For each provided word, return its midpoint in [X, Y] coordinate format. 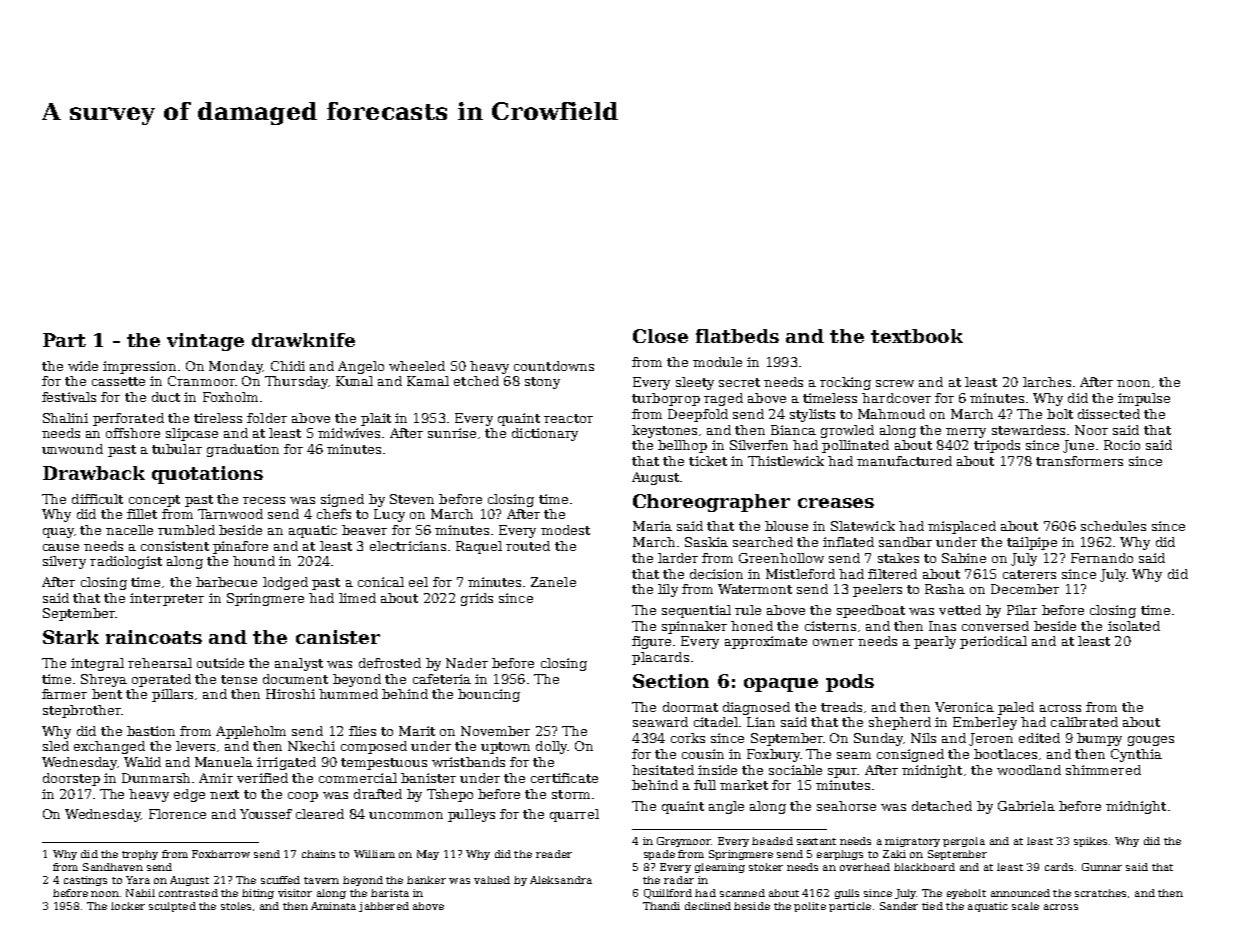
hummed [348, 694]
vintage [205, 342]
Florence [177, 814]
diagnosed [756, 708]
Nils [923, 738]
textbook [917, 336]
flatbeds [737, 336]
